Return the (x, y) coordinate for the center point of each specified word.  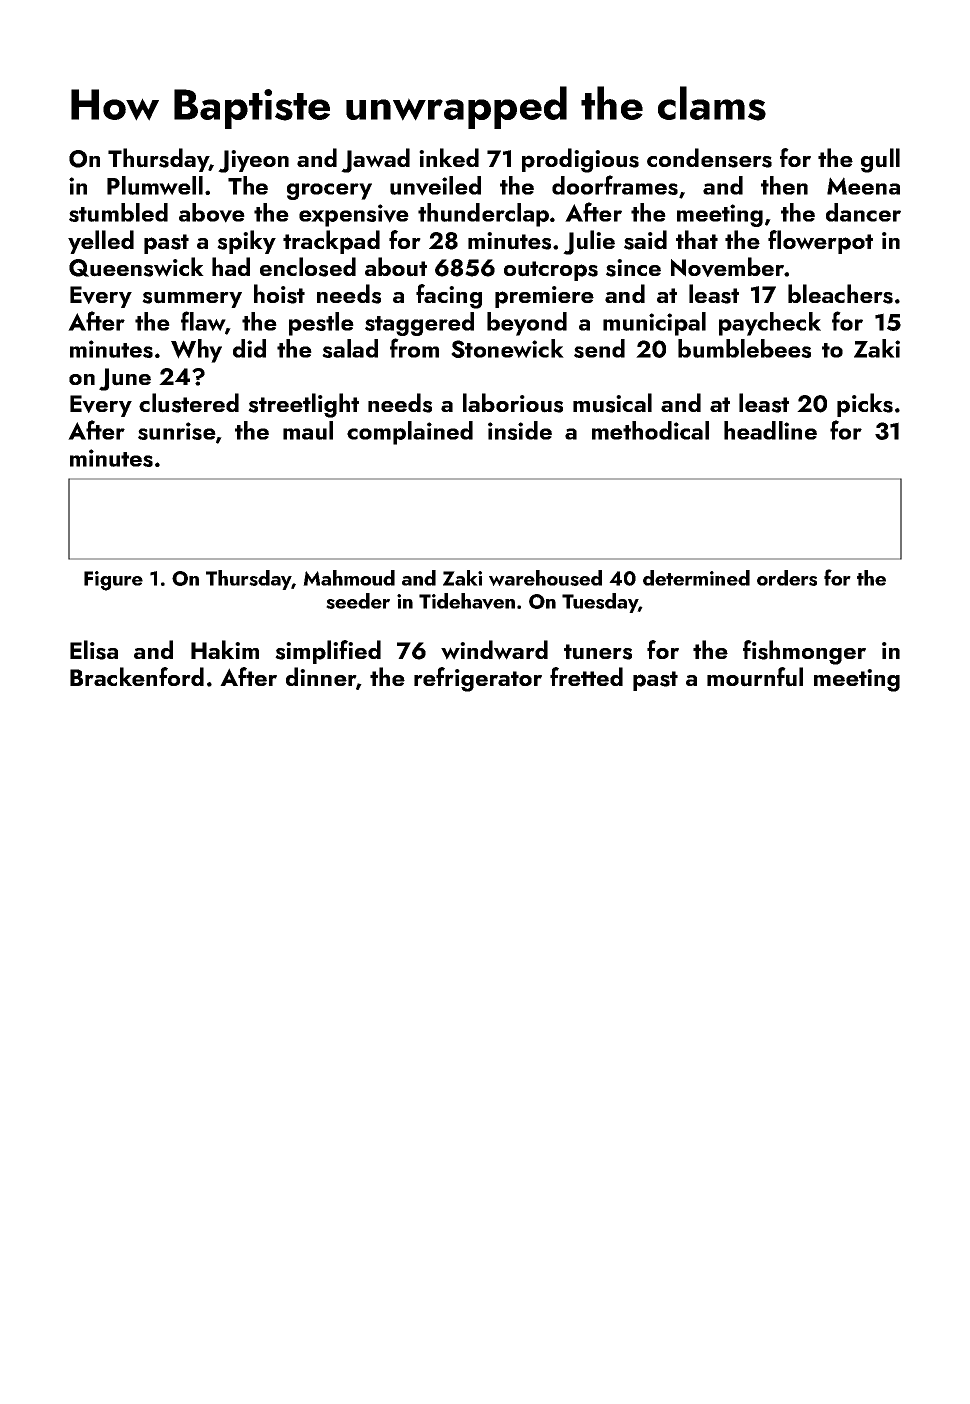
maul (308, 430)
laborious (513, 403)
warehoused (545, 578)
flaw (203, 322)
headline (770, 430)
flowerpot (820, 242)
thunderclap (483, 215)
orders (787, 578)
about (396, 267)
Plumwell (155, 185)
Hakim (225, 649)
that (697, 239)
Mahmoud (349, 578)
